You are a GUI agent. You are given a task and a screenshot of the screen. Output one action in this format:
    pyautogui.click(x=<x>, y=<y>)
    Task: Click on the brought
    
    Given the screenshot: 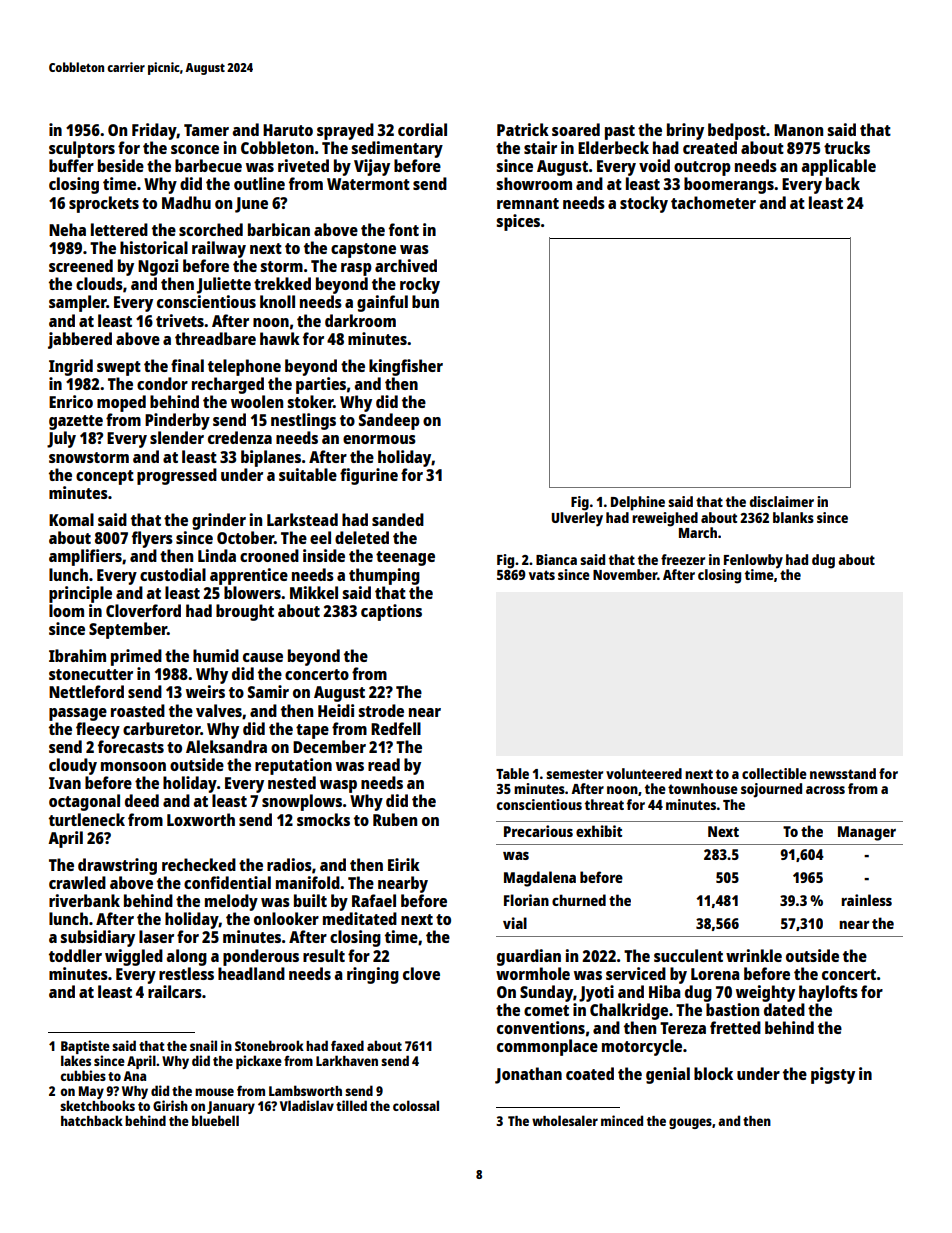 What is the action you would take?
    pyautogui.click(x=245, y=612)
